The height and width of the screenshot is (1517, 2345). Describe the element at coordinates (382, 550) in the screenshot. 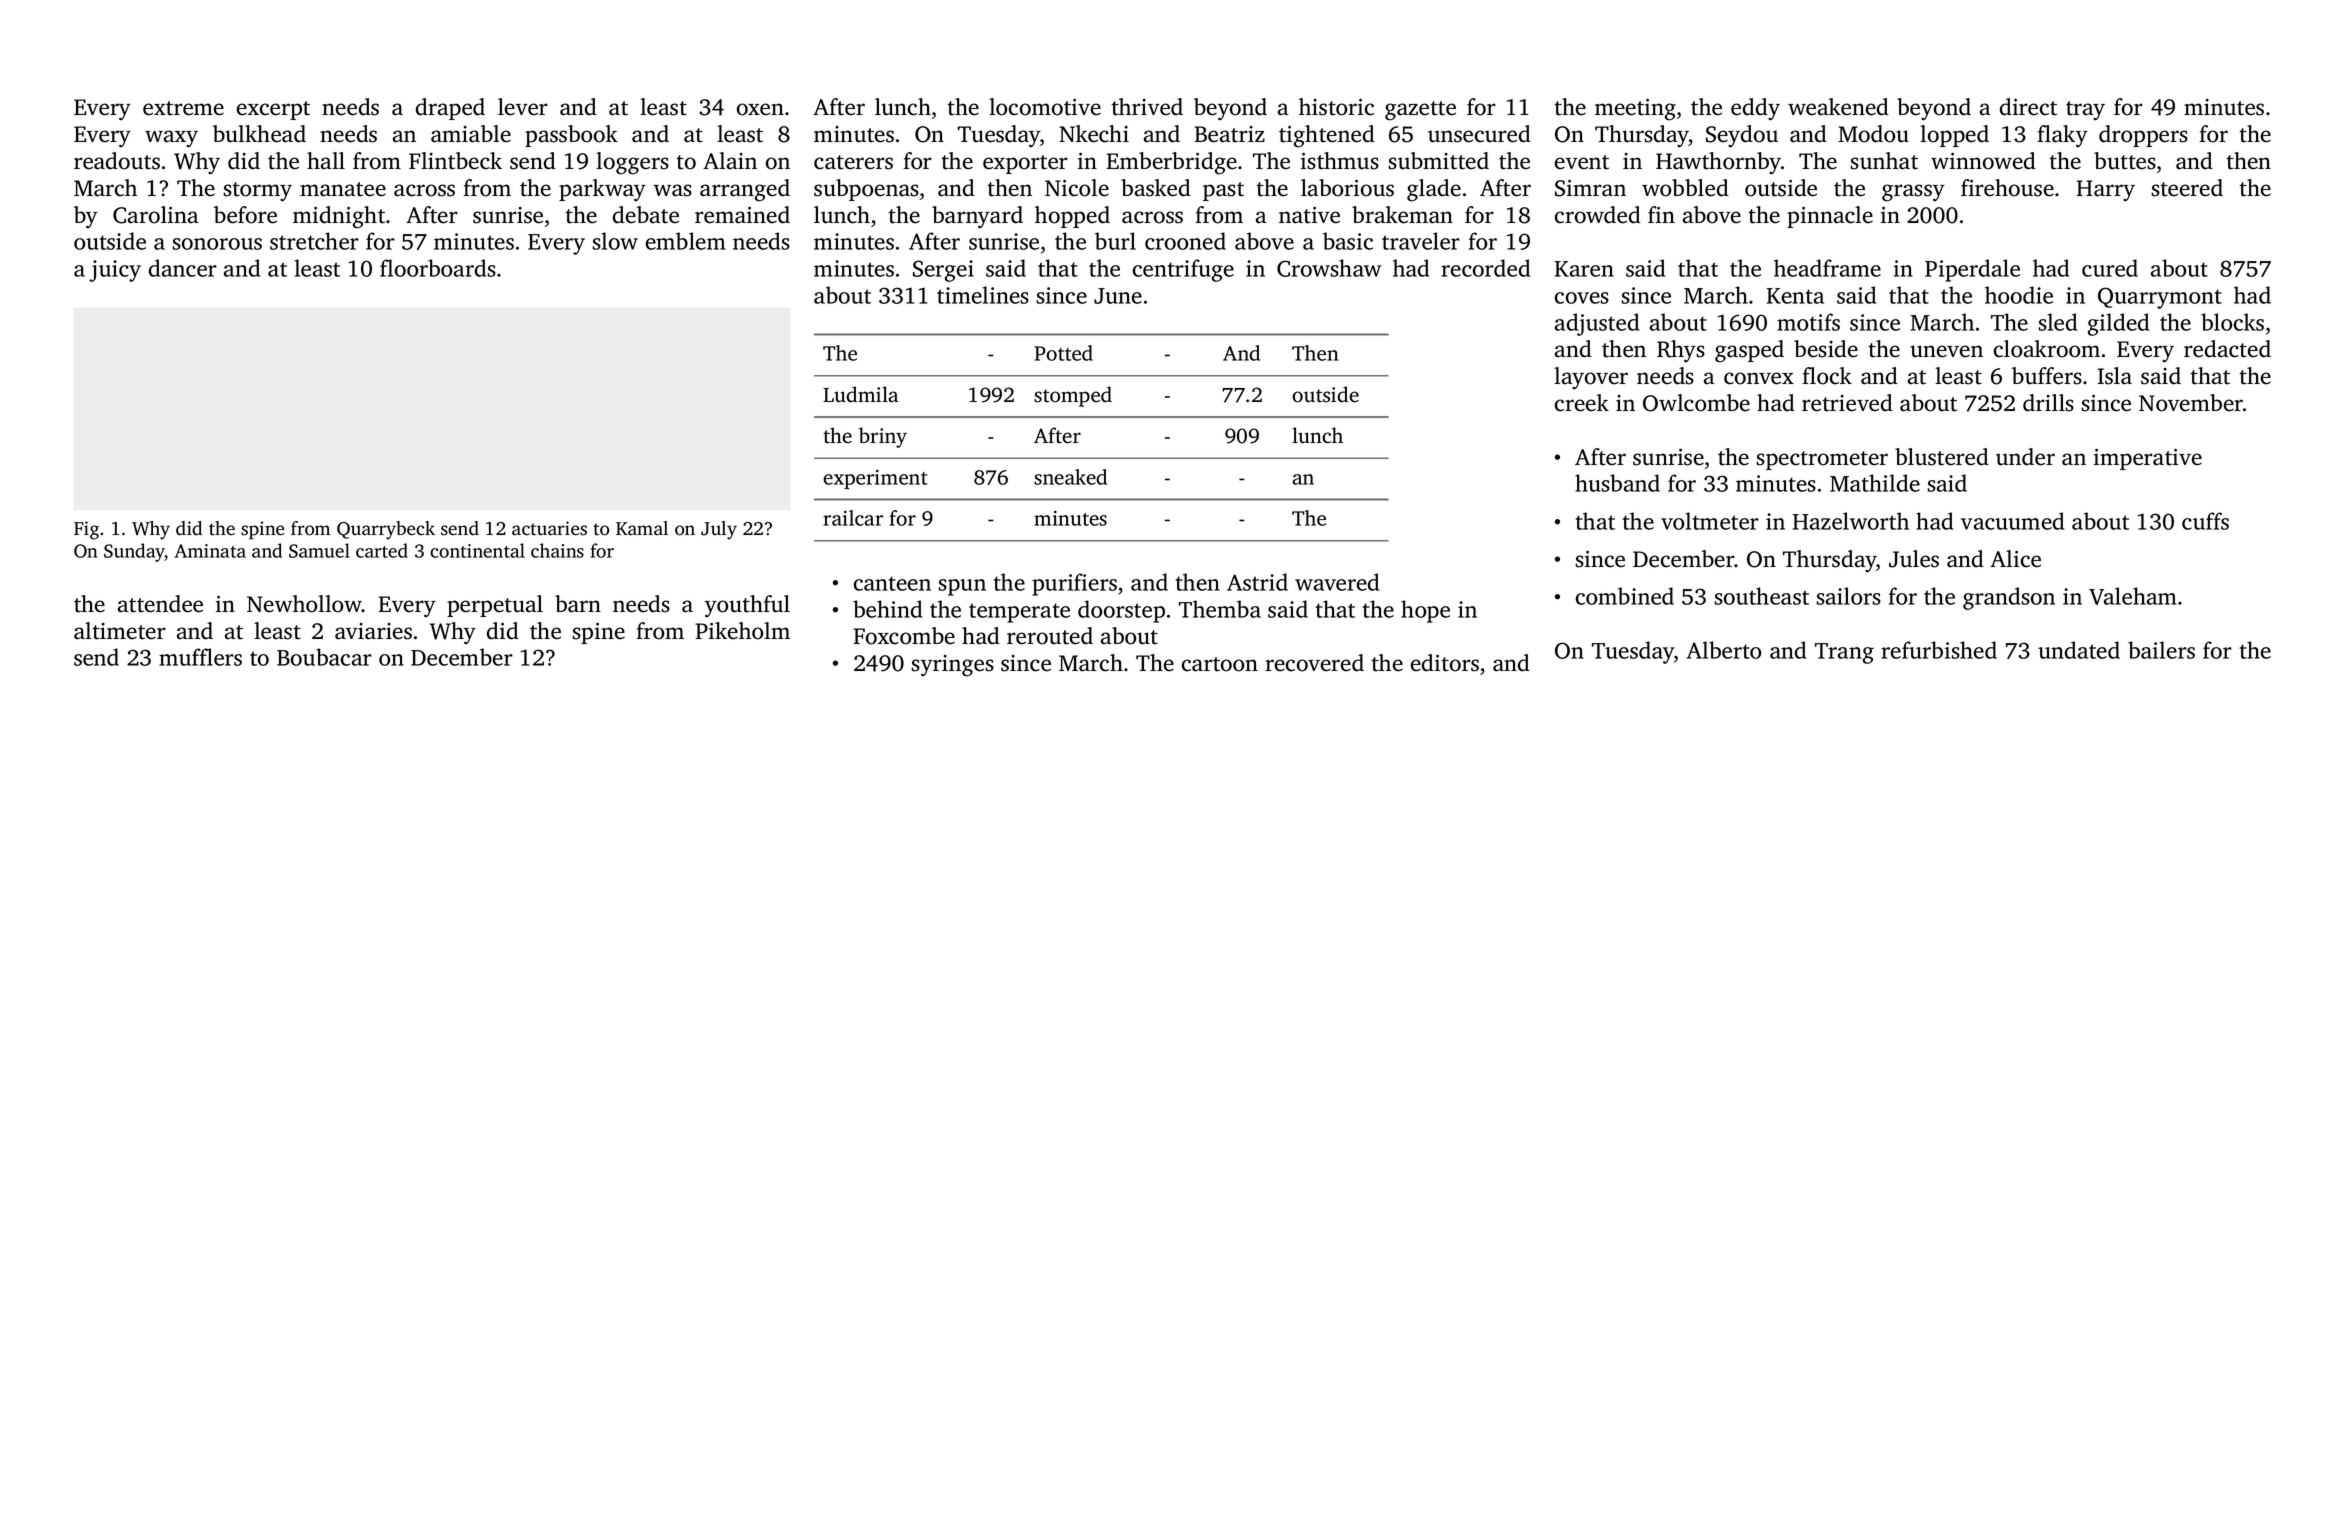

I see `carted` at that location.
